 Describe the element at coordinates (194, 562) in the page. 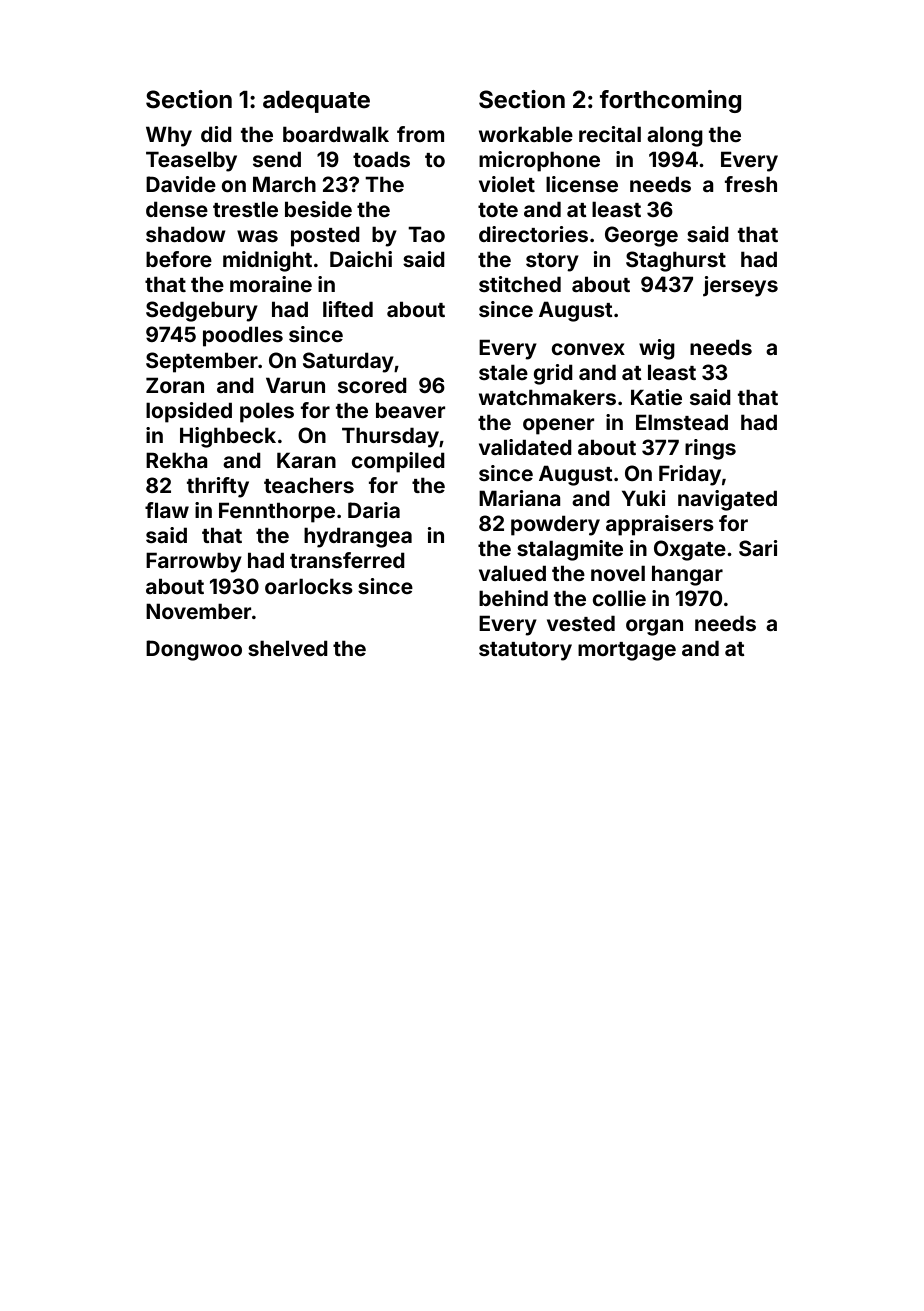

I see `Farrowby` at that location.
